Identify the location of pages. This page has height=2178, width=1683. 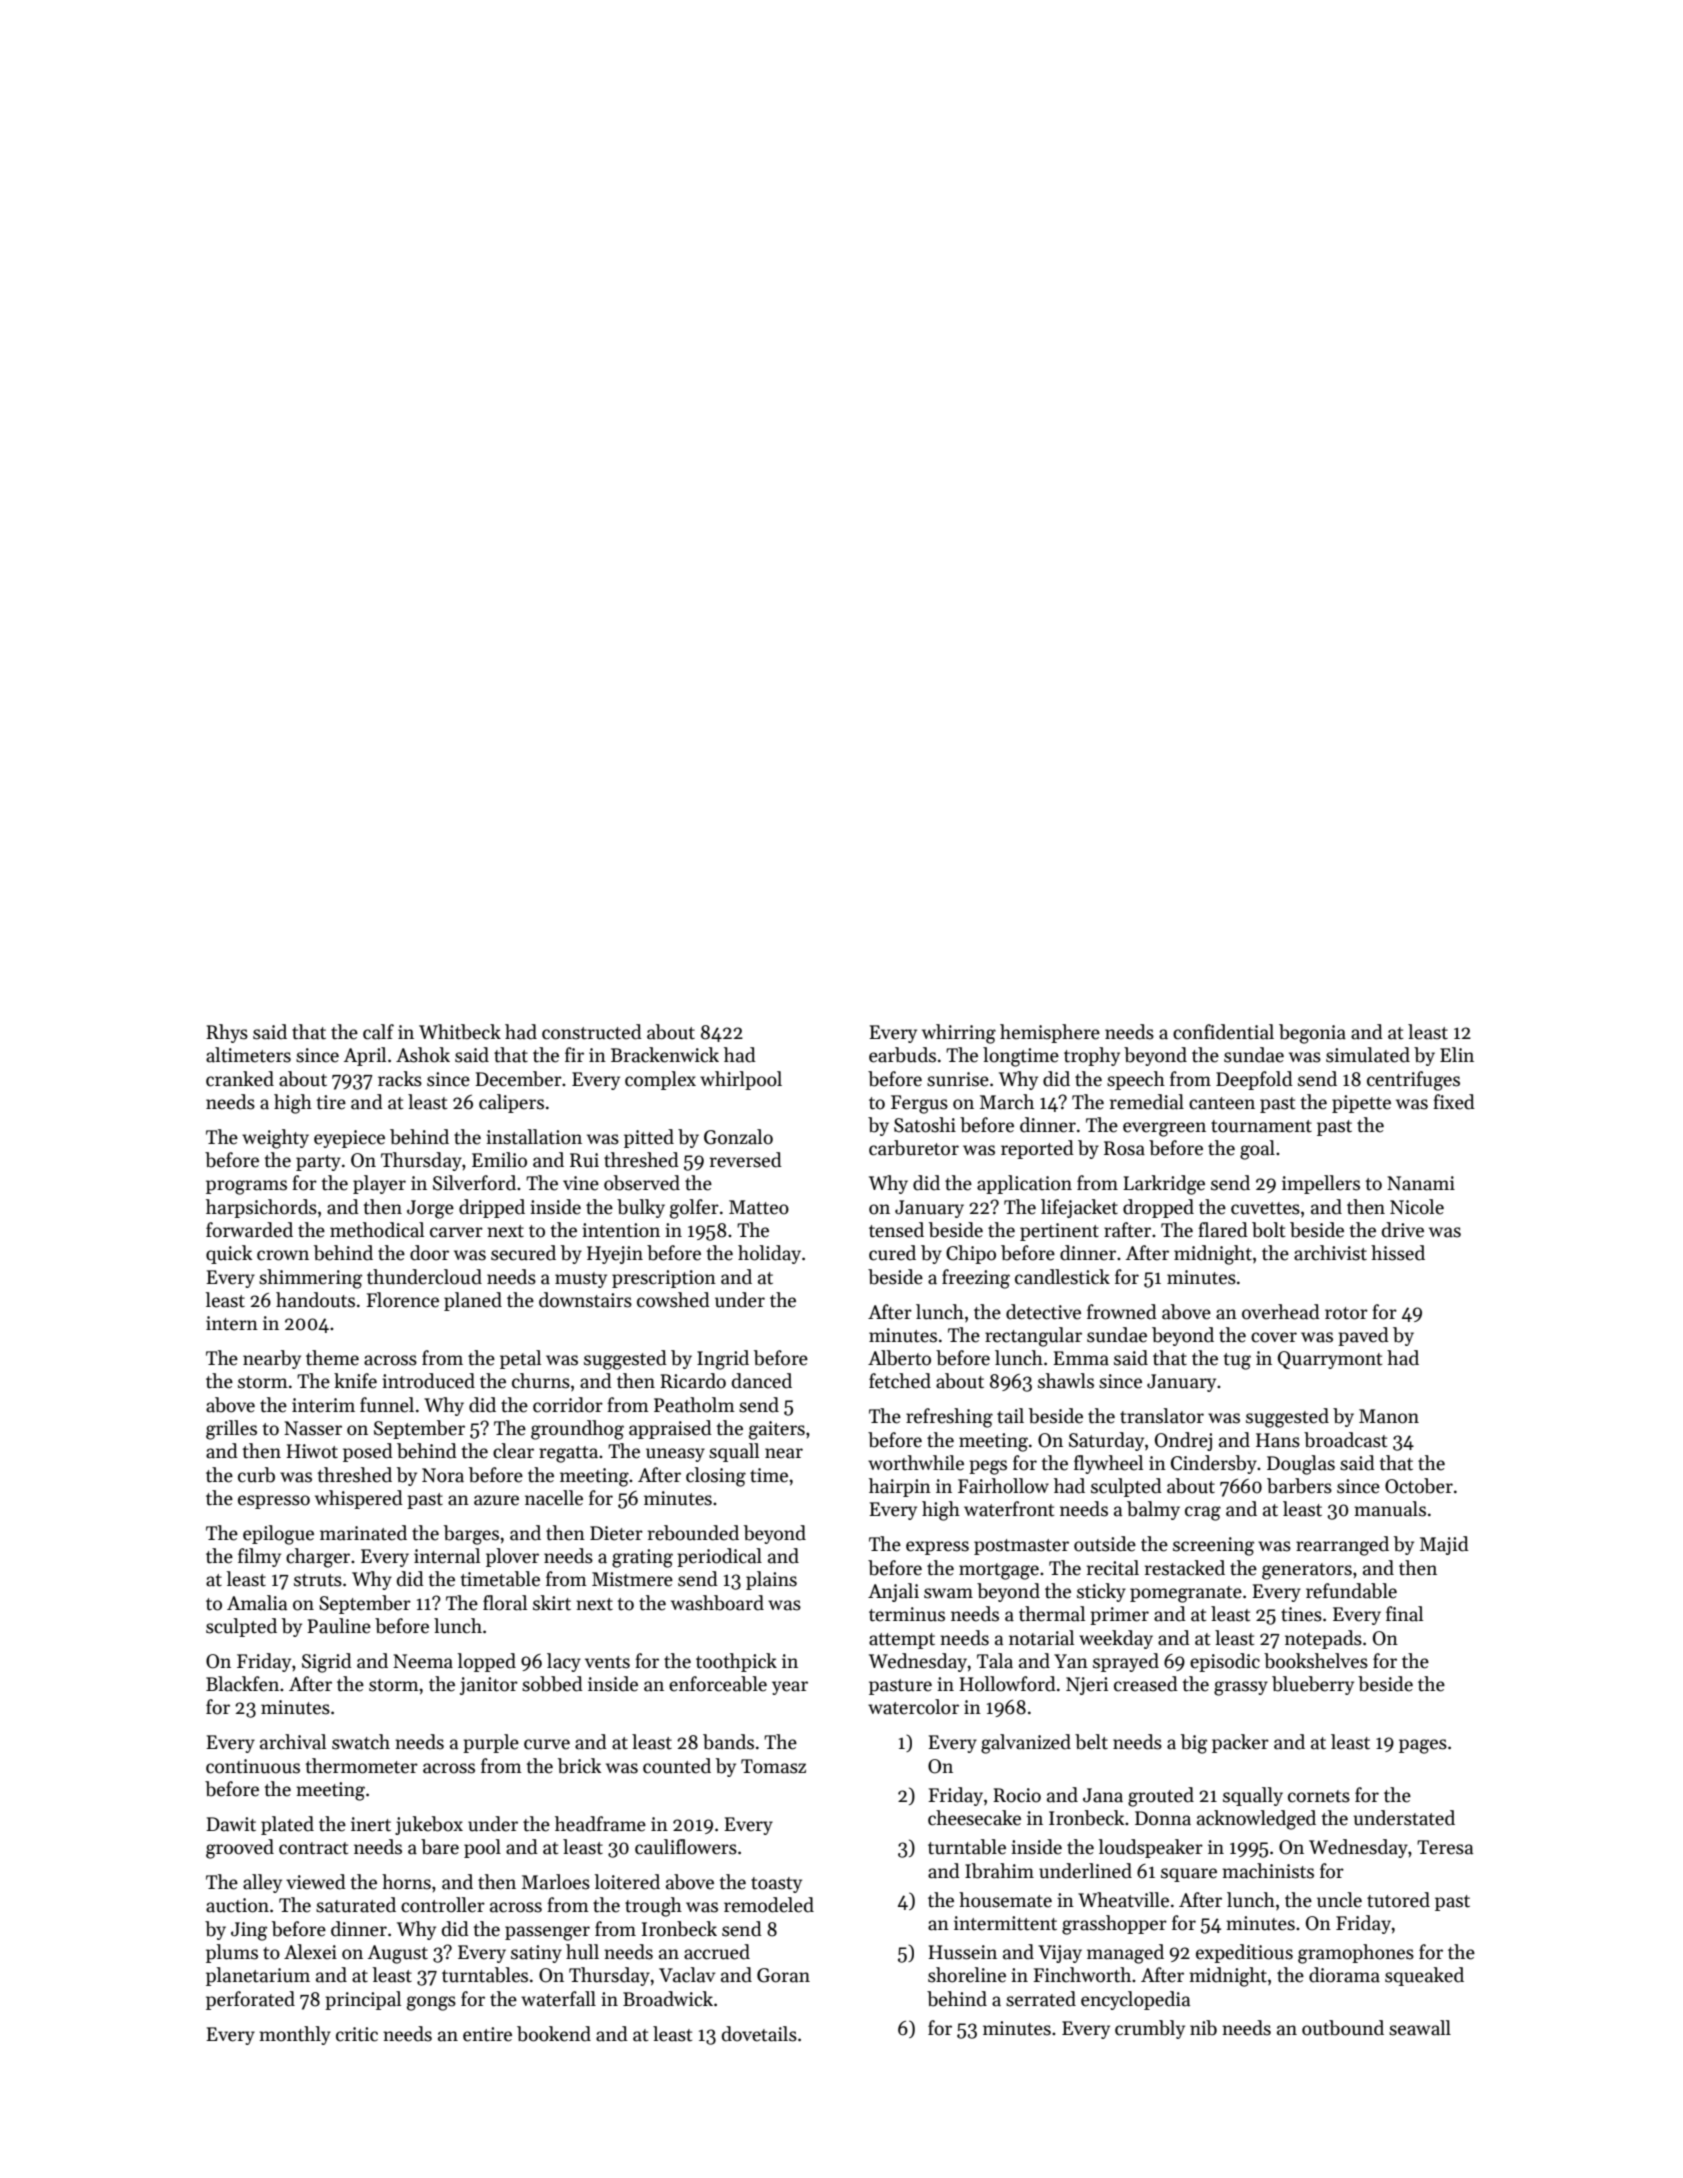
(1423, 1746).
